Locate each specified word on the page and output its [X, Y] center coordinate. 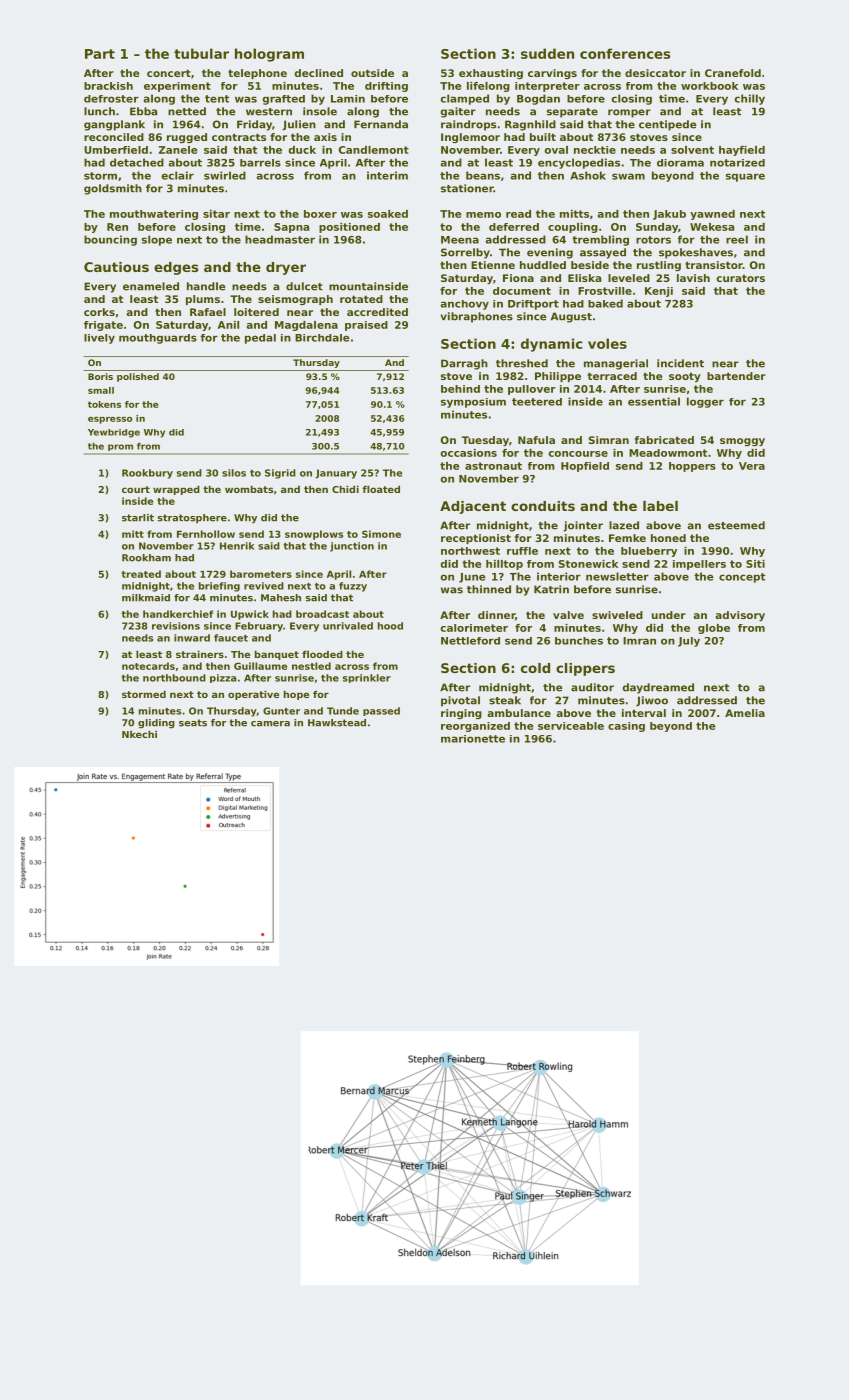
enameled [151, 286]
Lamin [348, 99]
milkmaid [146, 598]
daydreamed [658, 688]
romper [629, 113]
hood [390, 626]
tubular [201, 53]
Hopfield [585, 467]
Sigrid [280, 474]
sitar [216, 214]
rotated [361, 299]
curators [741, 278]
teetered [537, 402]
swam [628, 176]
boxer [320, 214]
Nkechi [139, 734]
